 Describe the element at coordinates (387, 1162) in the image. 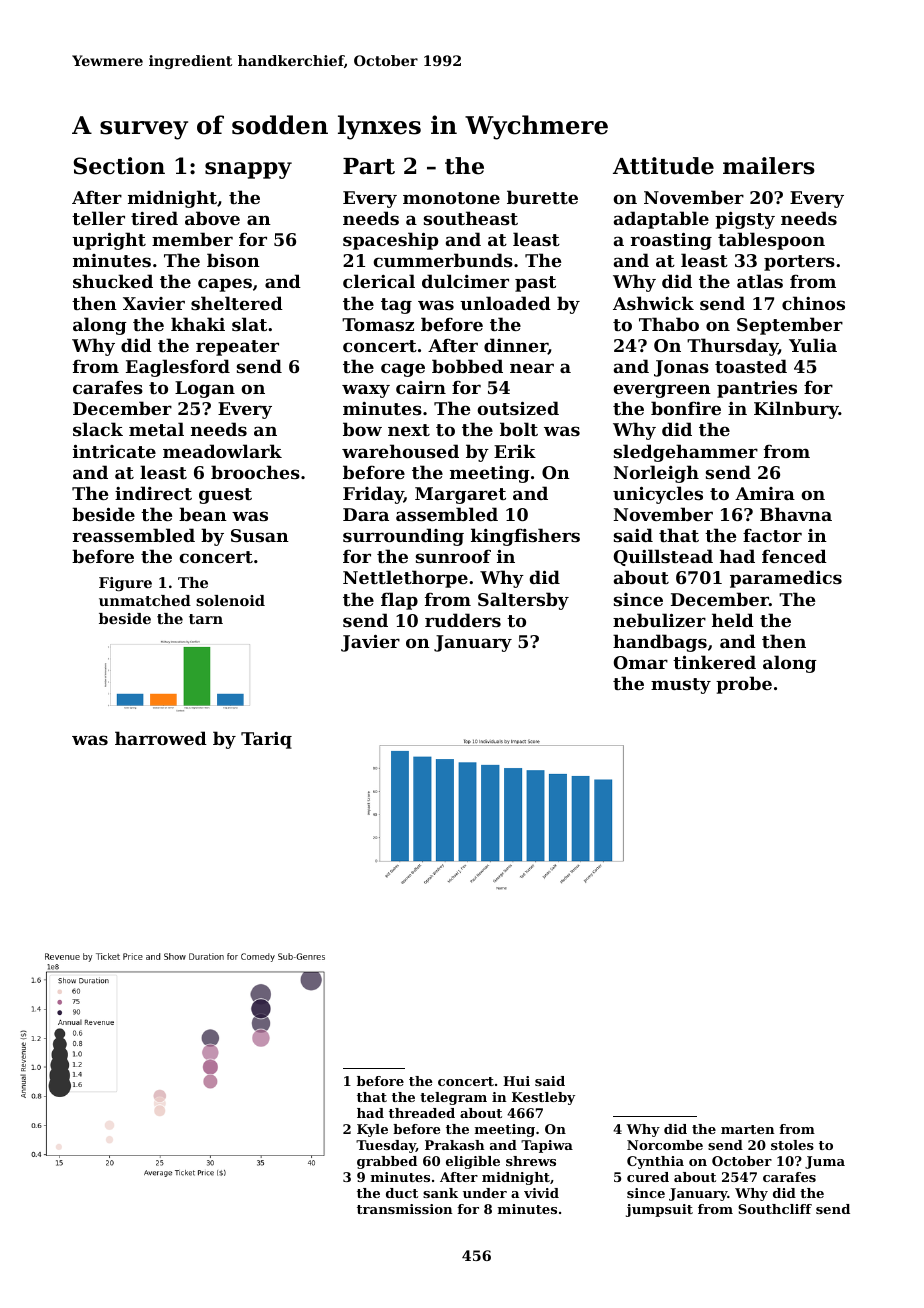

I see `grabbed` at that location.
